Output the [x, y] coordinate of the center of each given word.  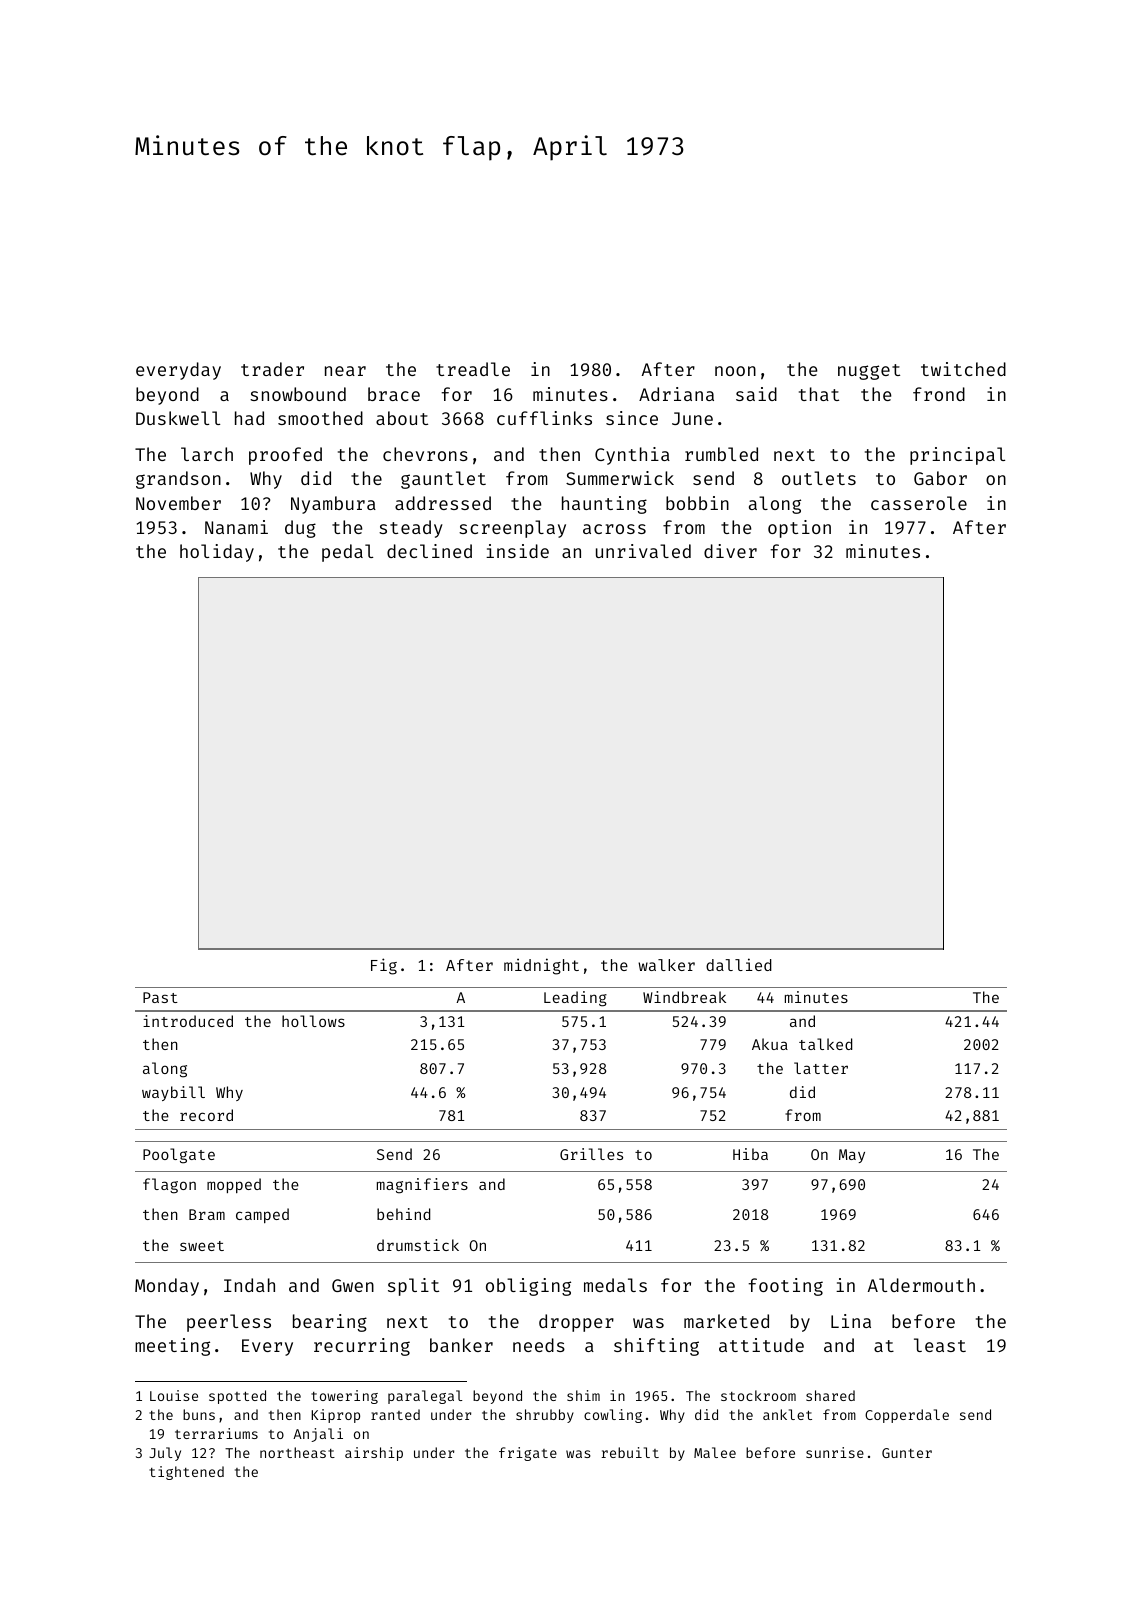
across [614, 529]
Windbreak [684, 997]
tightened [186, 1473]
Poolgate [179, 1156]
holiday [217, 553]
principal [957, 456]
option [799, 529]
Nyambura [333, 505]
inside [517, 551]
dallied [739, 964]
